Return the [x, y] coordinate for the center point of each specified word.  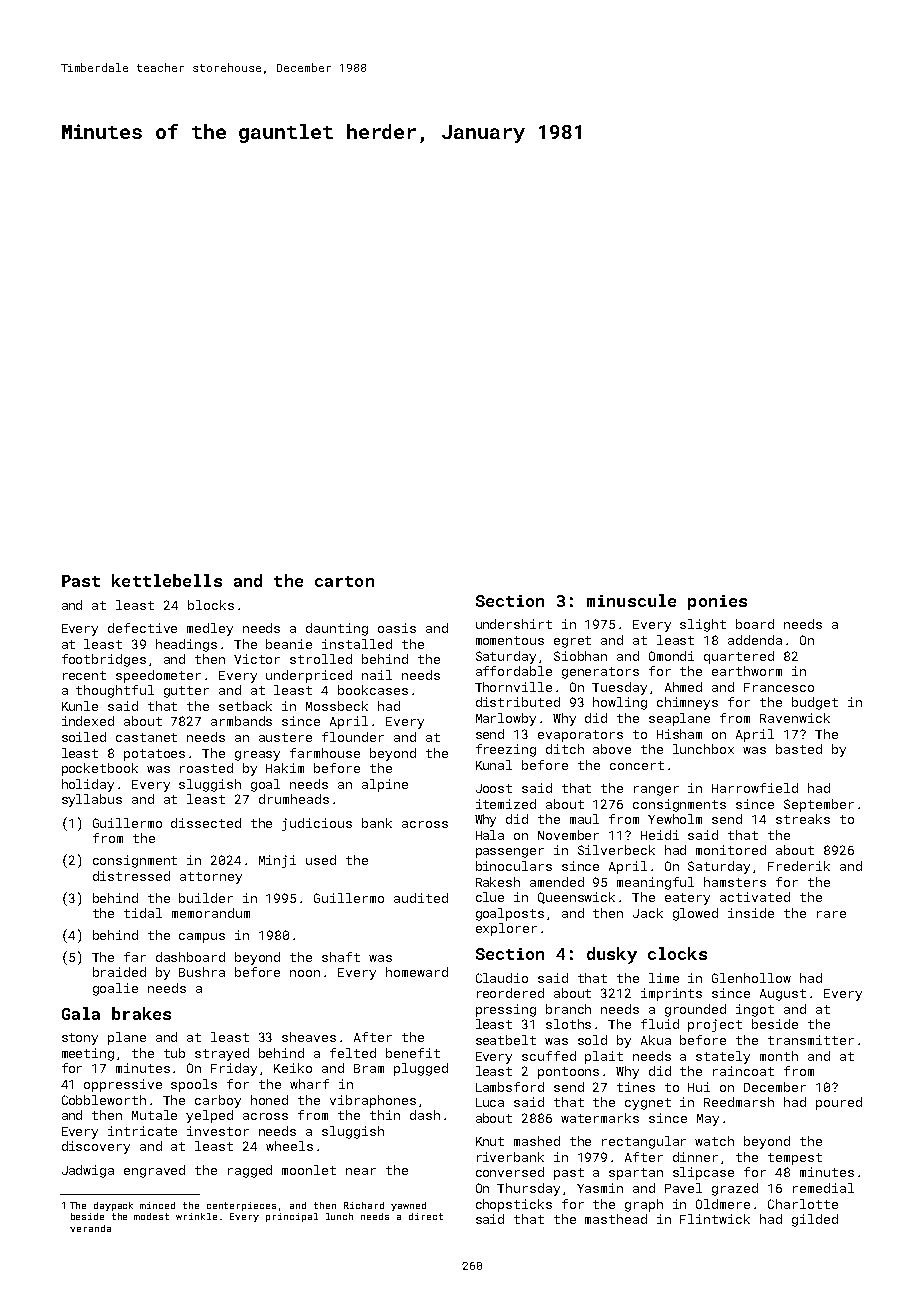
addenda [755, 640]
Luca [490, 1102]
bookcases [373, 690]
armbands [241, 721]
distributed [518, 702]
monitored [731, 850]
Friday [234, 1069]
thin [385, 1115]
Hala [490, 835]
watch [714, 1141]
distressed [131, 876]
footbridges [104, 660]
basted [799, 749]
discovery [96, 1147]
